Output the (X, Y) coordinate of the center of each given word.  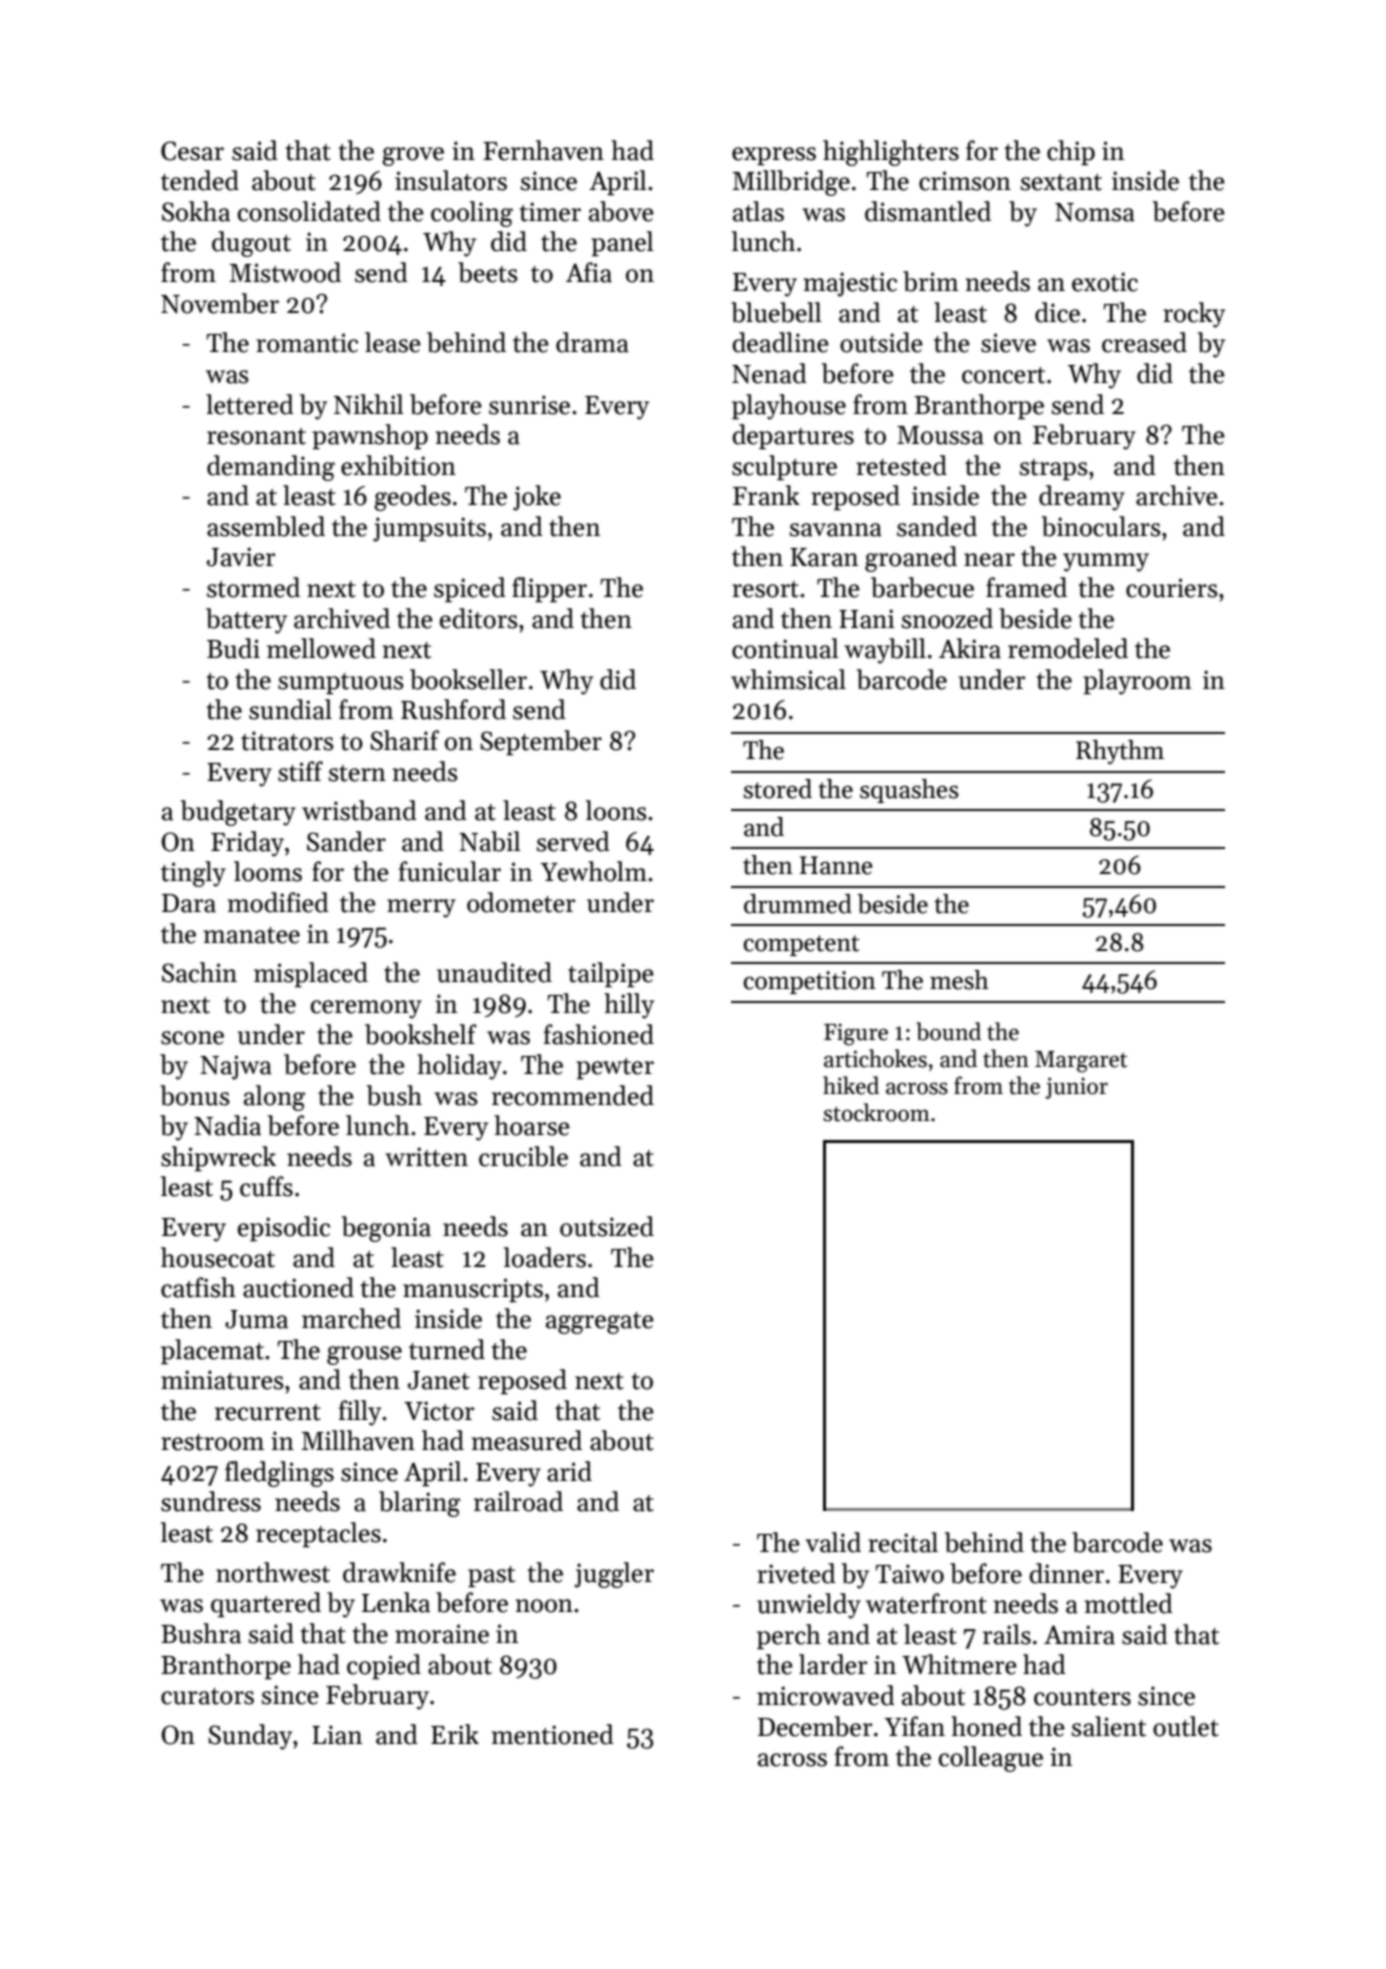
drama (592, 342)
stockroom (876, 1112)
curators (207, 1696)
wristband (359, 810)
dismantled (928, 211)
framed (1026, 587)
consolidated (309, 211)
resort (765, 589)
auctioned (298, 1287)
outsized (607, 1226)
